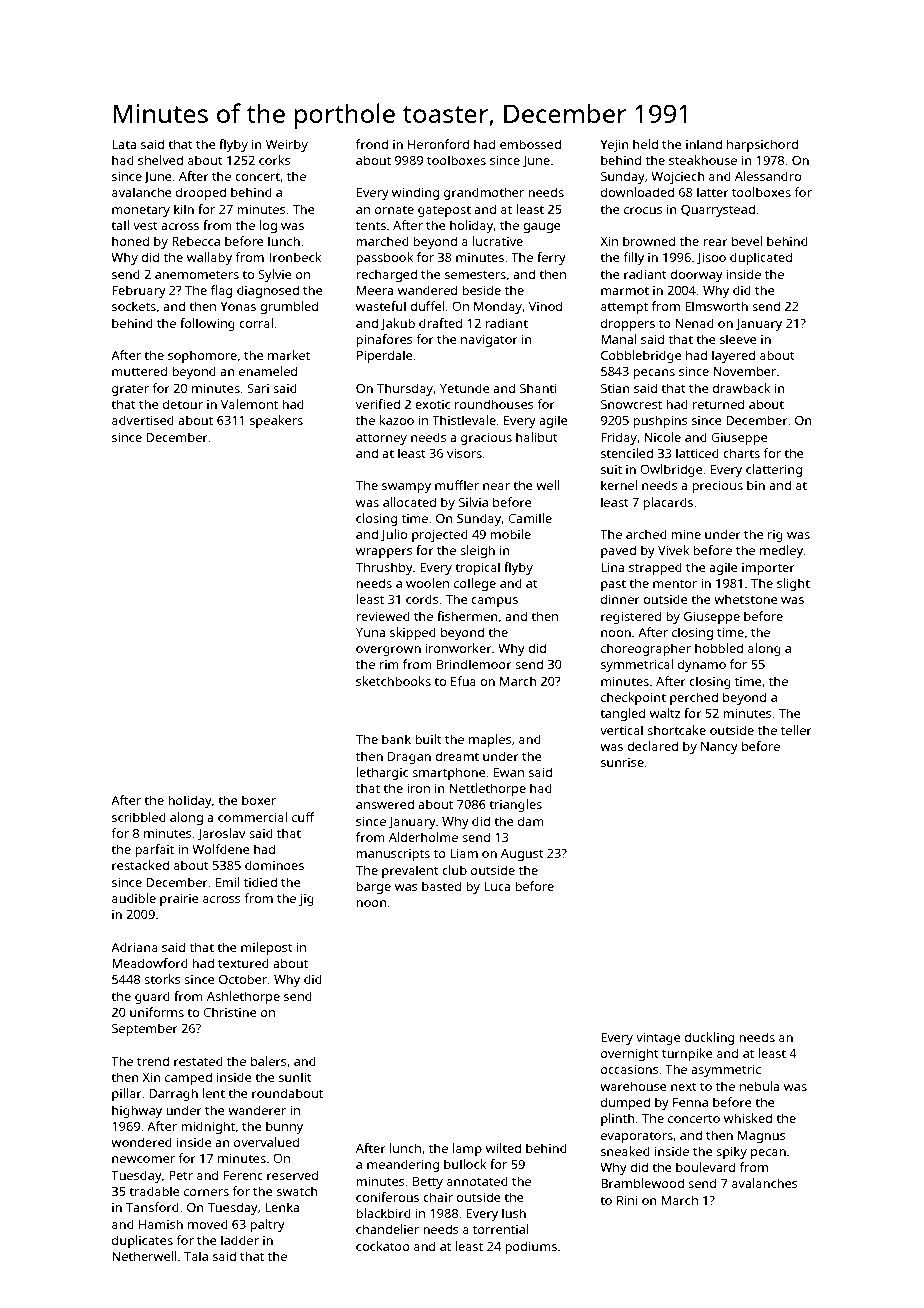 Image resolution: width=924 pixels, height=1308 pixels. Describe the element at coordinates (467, 1149) in the image. I see `lamp` at that location.
